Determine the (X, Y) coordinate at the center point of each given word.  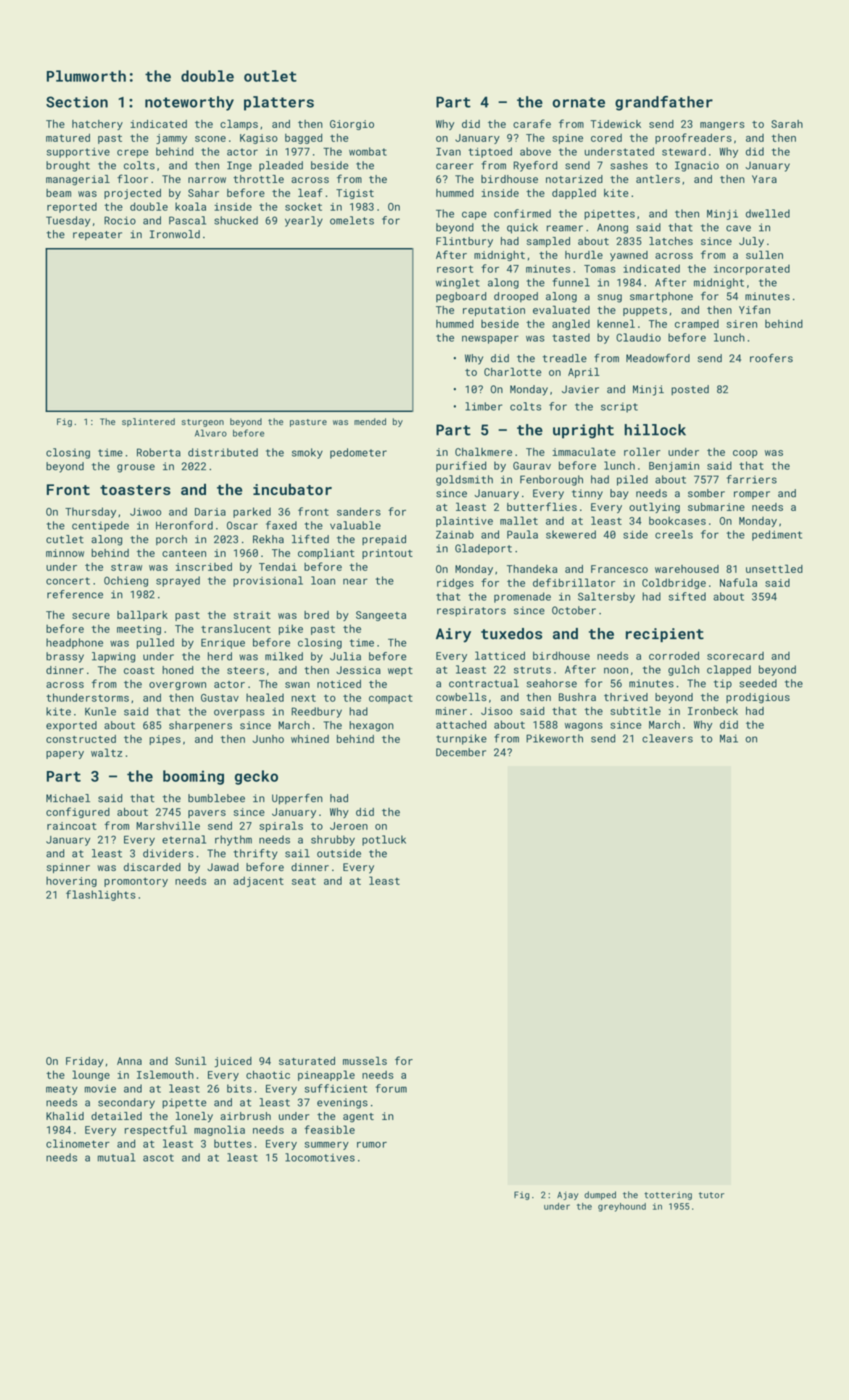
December (461, 752)
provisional (268, 581)
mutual (116, 1157)
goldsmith (464, 480)
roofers (771, 358)
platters (279, 103)
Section (77, 102)
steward (684, 151)
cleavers (667, 738)
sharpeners (200, 726)
